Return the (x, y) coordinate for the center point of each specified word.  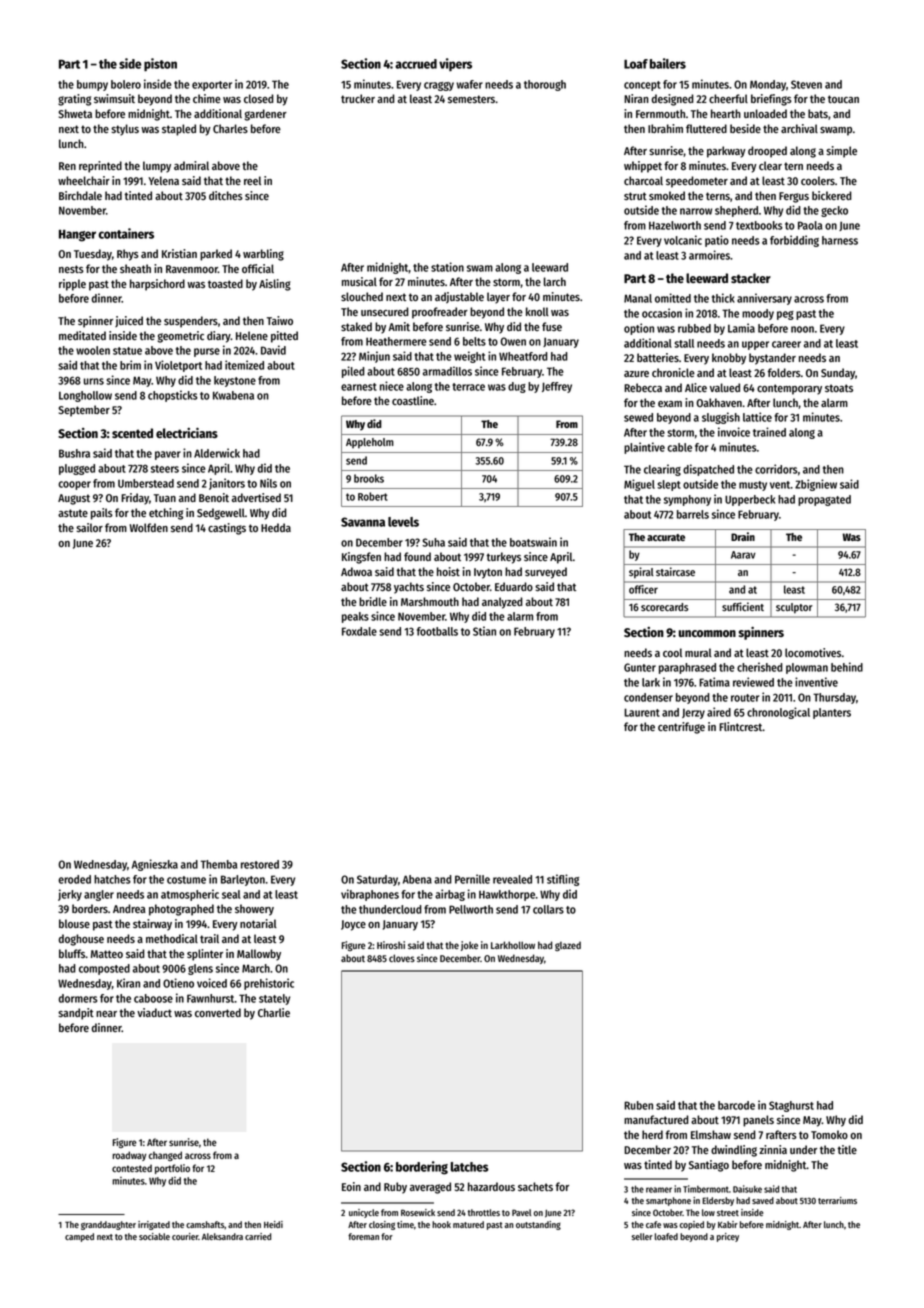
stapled (179, 130)
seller (642, 1236)
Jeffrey (557, 387)
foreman (363, 1236)
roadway (129, 1156)
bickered (832, 195)
